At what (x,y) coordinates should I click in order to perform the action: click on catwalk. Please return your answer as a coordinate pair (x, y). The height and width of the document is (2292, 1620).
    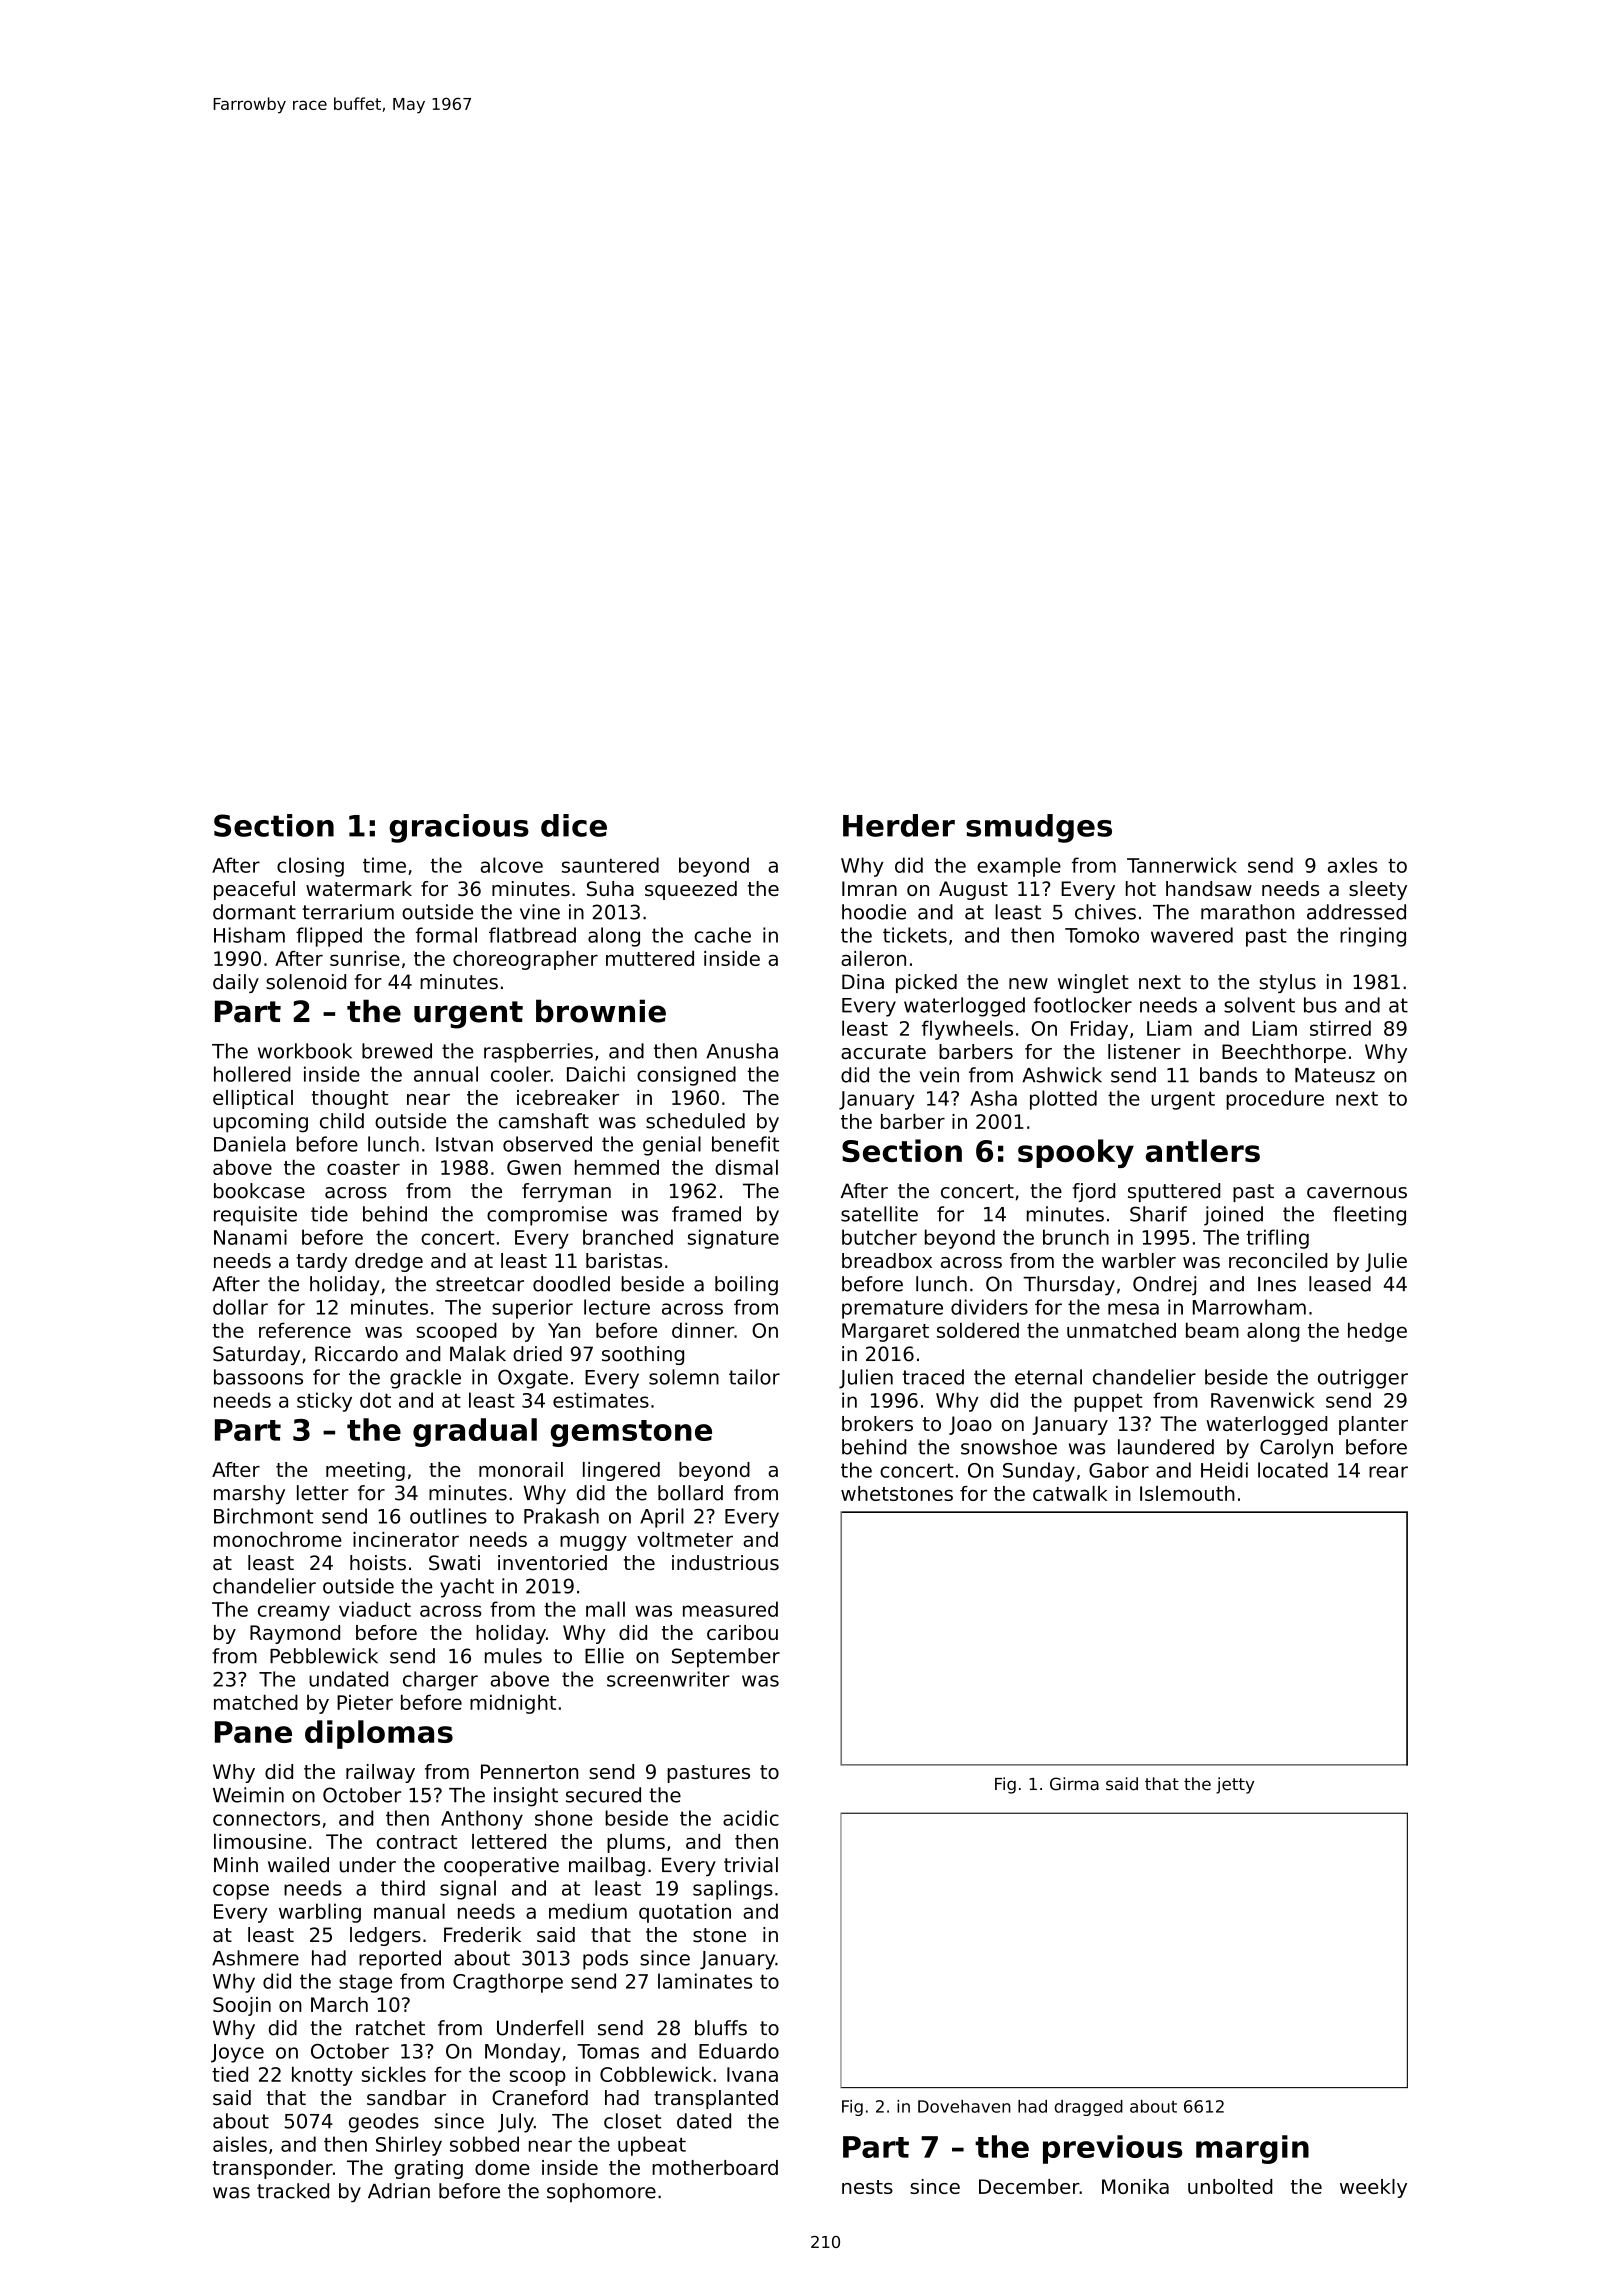
    Looking at the image, I should click on (1070, 1493).
